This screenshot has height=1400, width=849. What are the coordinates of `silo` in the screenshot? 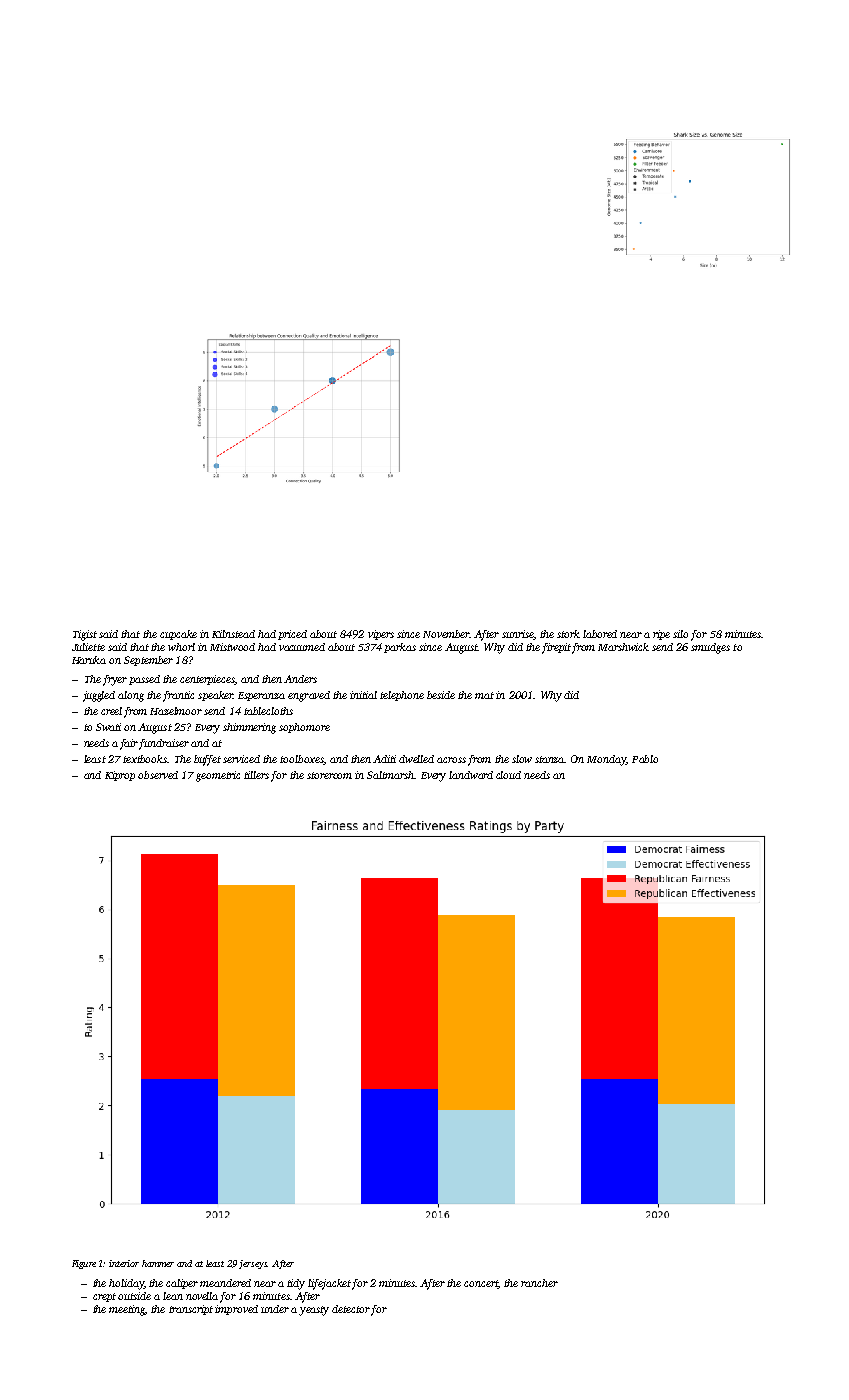 It's located at (680, 634).
